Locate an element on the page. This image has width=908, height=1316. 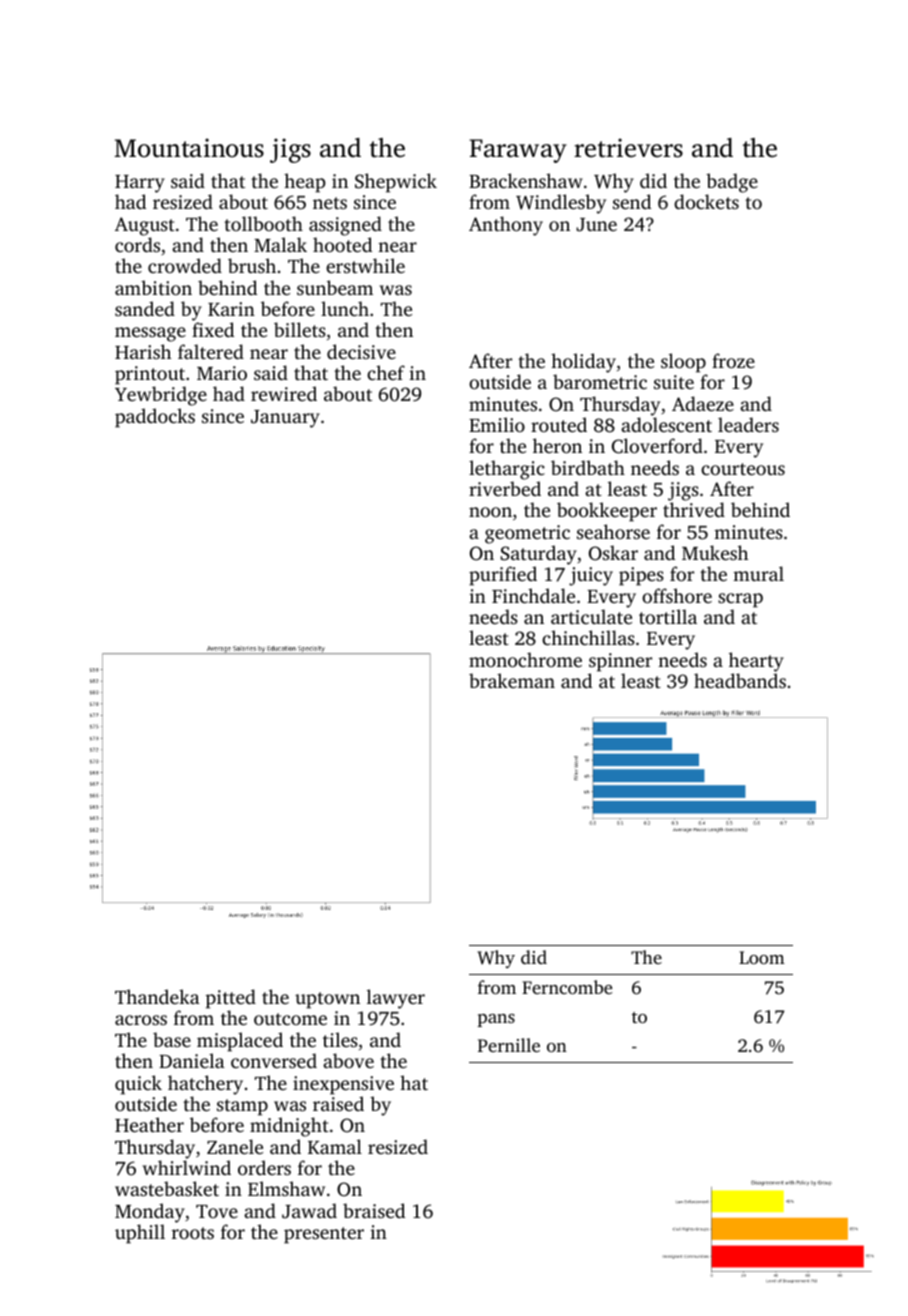
Ferncombe is located at coordinates (567, 987).
